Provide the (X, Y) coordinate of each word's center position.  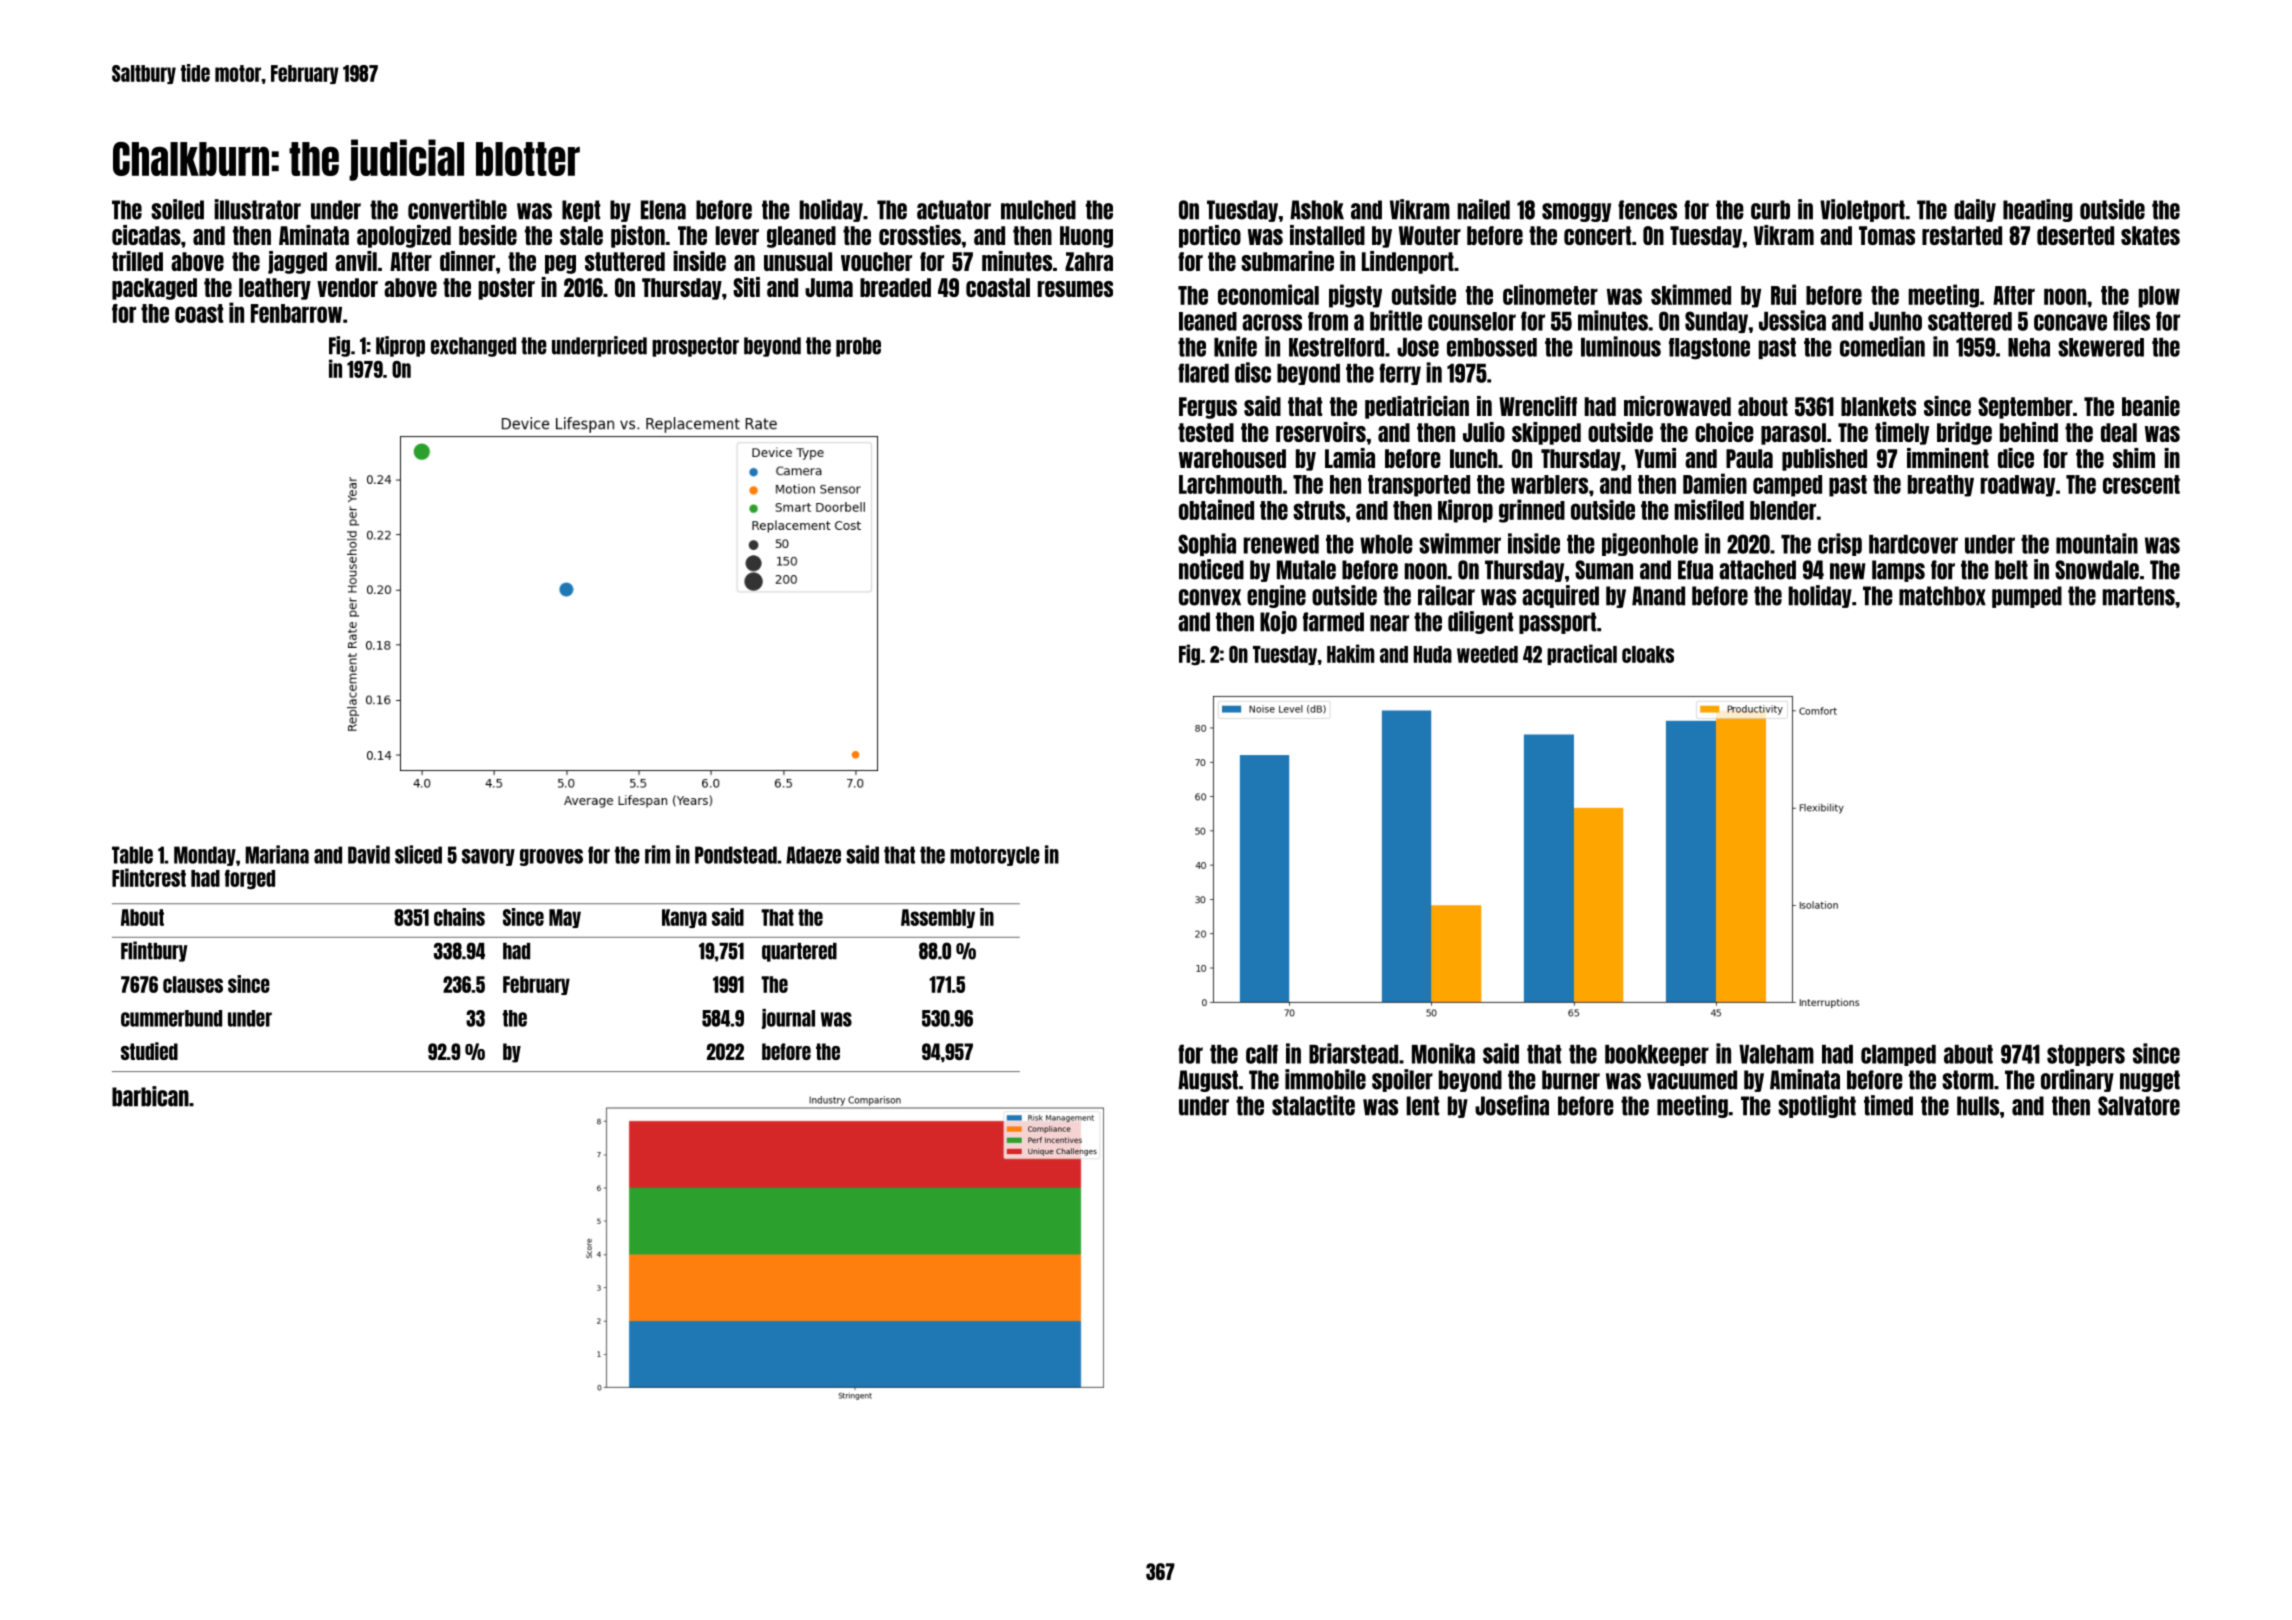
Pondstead (736, 855)
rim (657, 854)
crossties (920, 235)
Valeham (1776, 1054)
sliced (418, 854)
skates (2150, 235)
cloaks (1648, 654)
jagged (297, 262)
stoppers (2086, 1055)
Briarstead (1353, 1053)
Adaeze (813, 855)
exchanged (473, 347)
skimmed (1691, 294)
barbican (150, 1096)
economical (1268, 294)
